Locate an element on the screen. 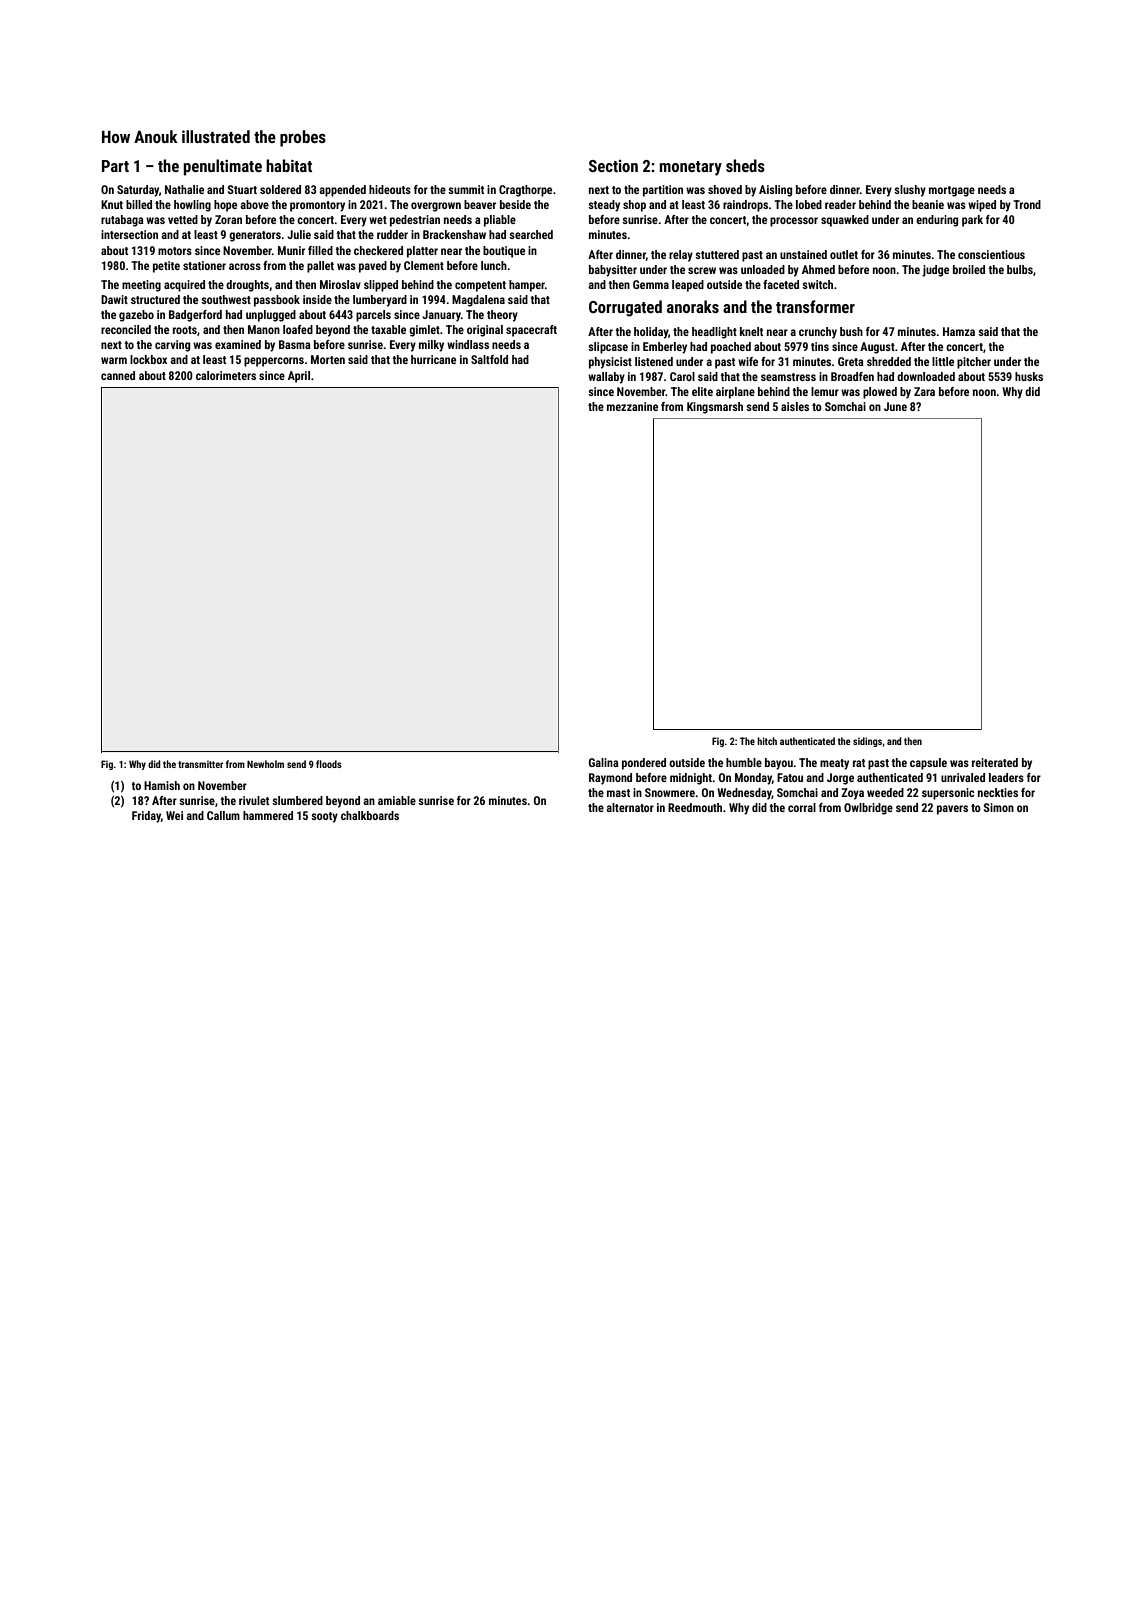 Image resolution: width=1147 pixels, height=1623 pixels. June is located at coordinates (895, 406).
